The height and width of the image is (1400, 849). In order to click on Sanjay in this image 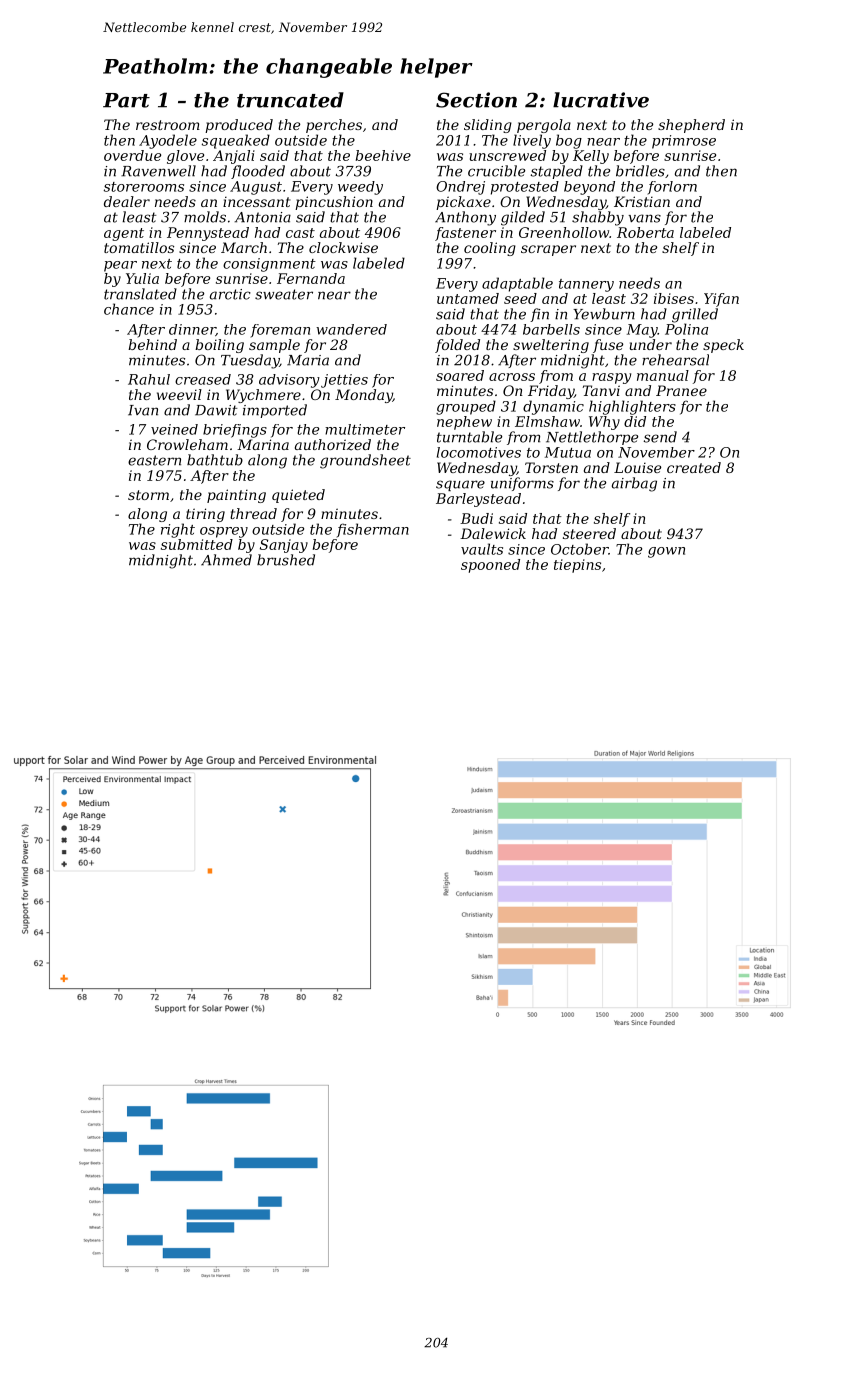, I will do `click(284, 546)`.
